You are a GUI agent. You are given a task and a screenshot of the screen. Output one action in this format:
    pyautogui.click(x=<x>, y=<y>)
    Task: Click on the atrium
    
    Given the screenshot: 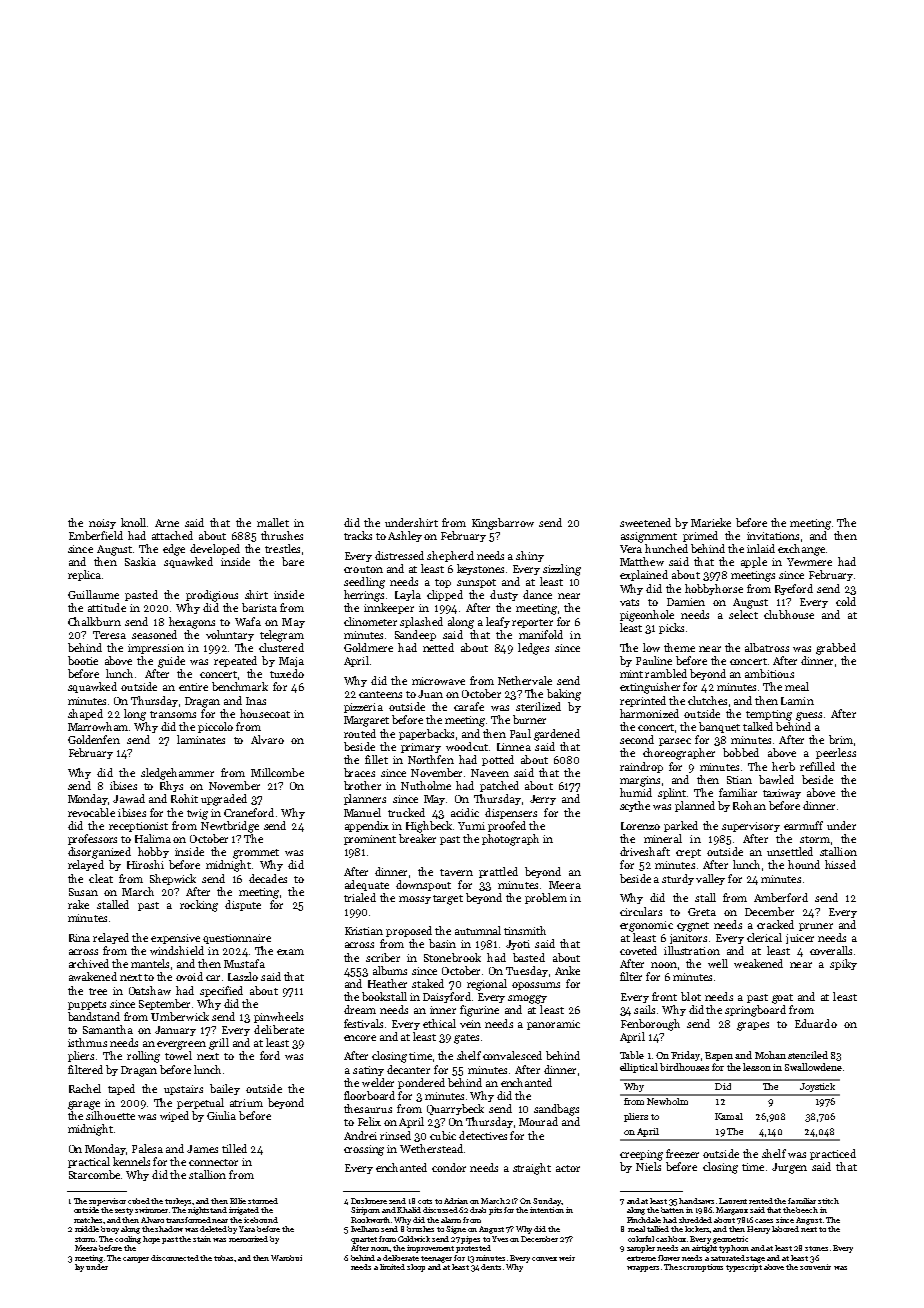 What is the action you would take?
    pyautogui.click(x=246, y=1103)
